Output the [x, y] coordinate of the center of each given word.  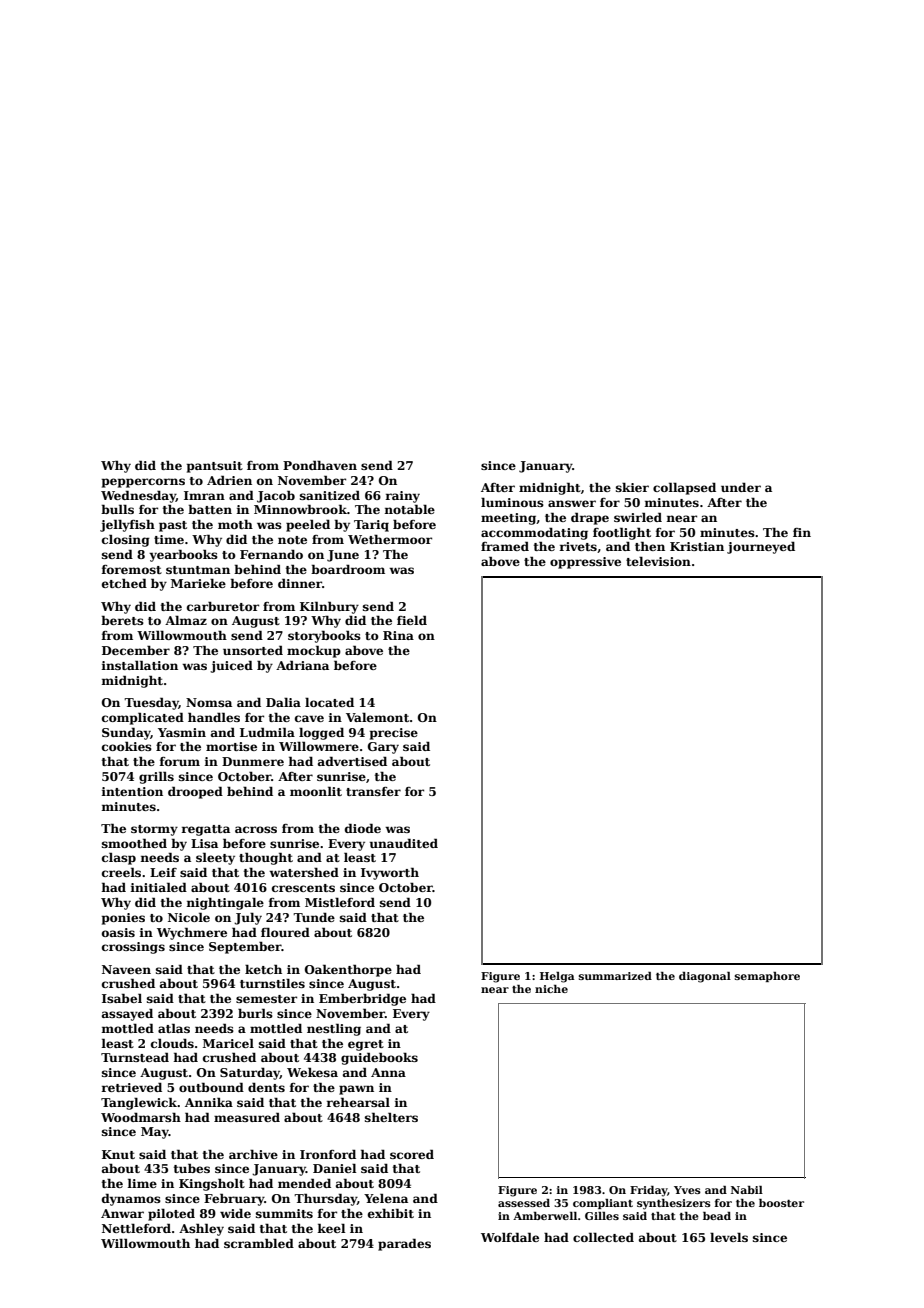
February [234, 1199]
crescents [303, 888]
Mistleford [340, 902]
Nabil [747, 1190]
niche [551, 989]
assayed [127, 1014]
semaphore [767, 977]
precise [394, 734]
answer [572, 503]
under [741, 487]
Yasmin [182, 732]
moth [235, 524]
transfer [373, 791]
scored [412, 1154]
